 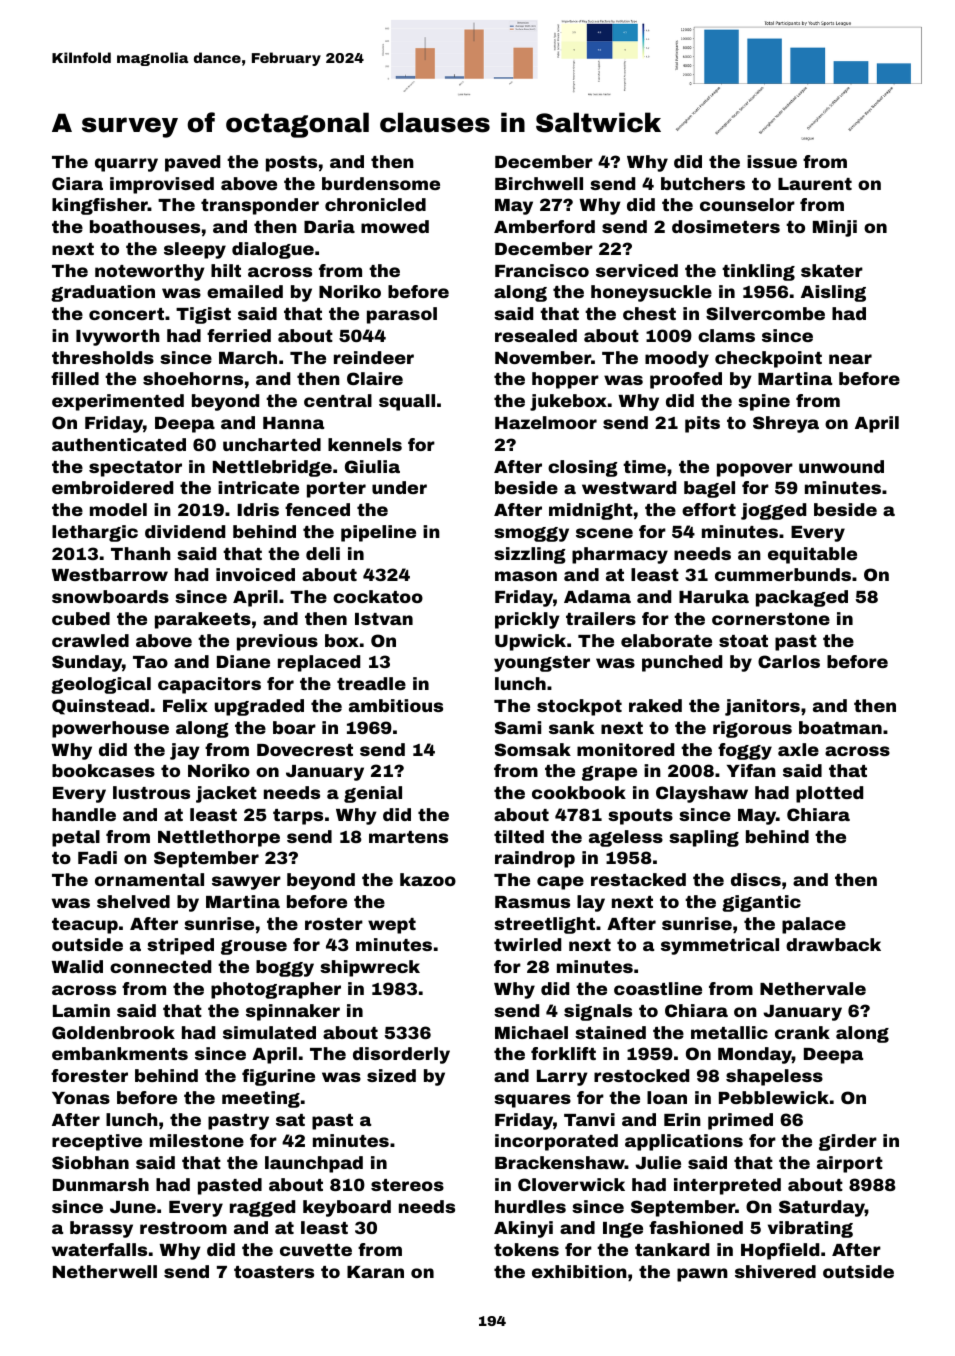 What do you see at coordinates (192, 163) in the image?
I see `paved` at bounding box center [192, 163].
